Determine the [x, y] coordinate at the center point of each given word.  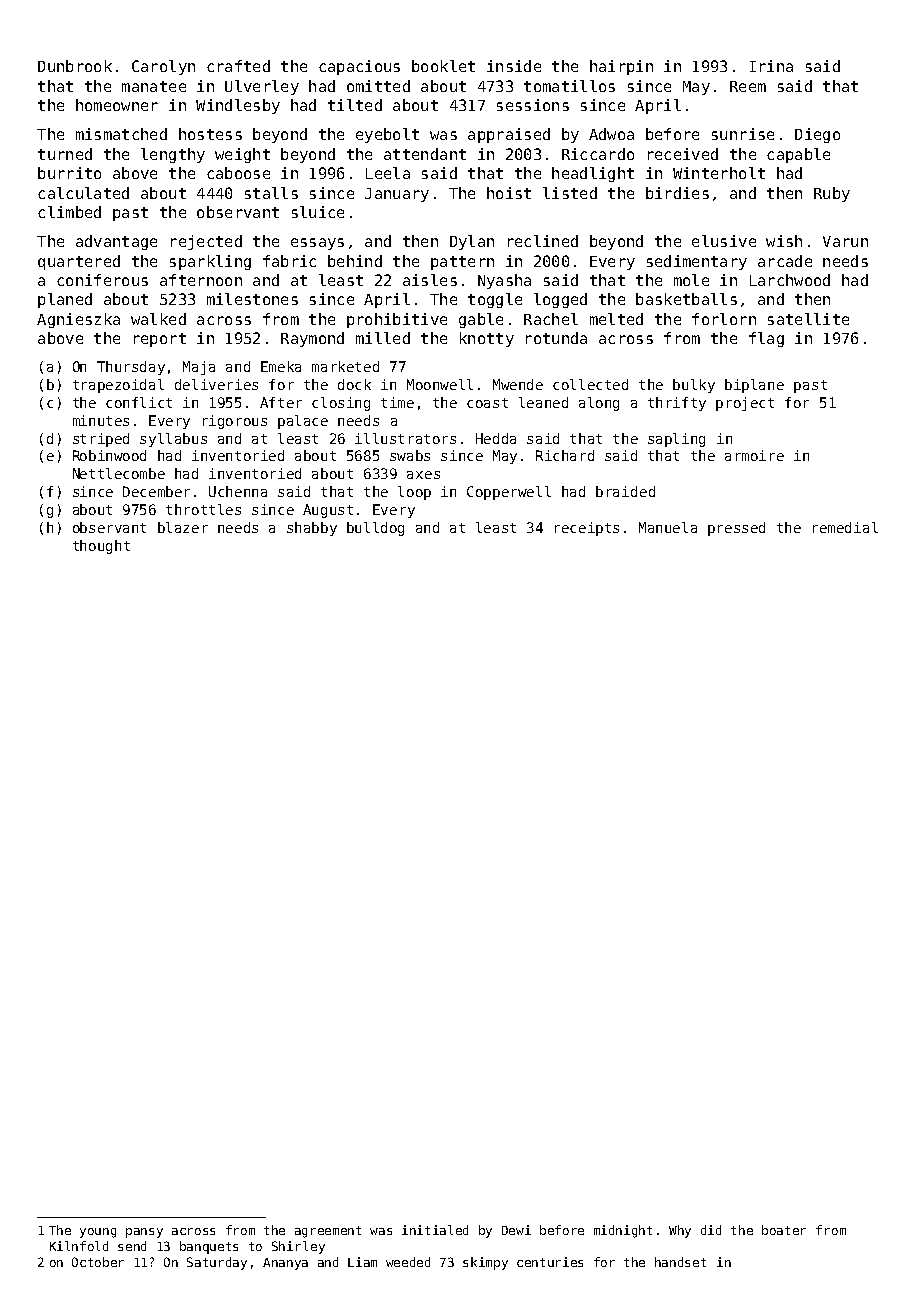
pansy [144, 1233]
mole [691, 280]
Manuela [668, 527]
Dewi [516, 1230]
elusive [724, 241]
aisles [430, 280]
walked [158, 319]
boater [784, 1230]
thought [101, 547]
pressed [736, 529]
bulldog [375, 529]
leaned [543, 402]
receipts [587, 529]
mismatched [121, 134]
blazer [183, 527]
